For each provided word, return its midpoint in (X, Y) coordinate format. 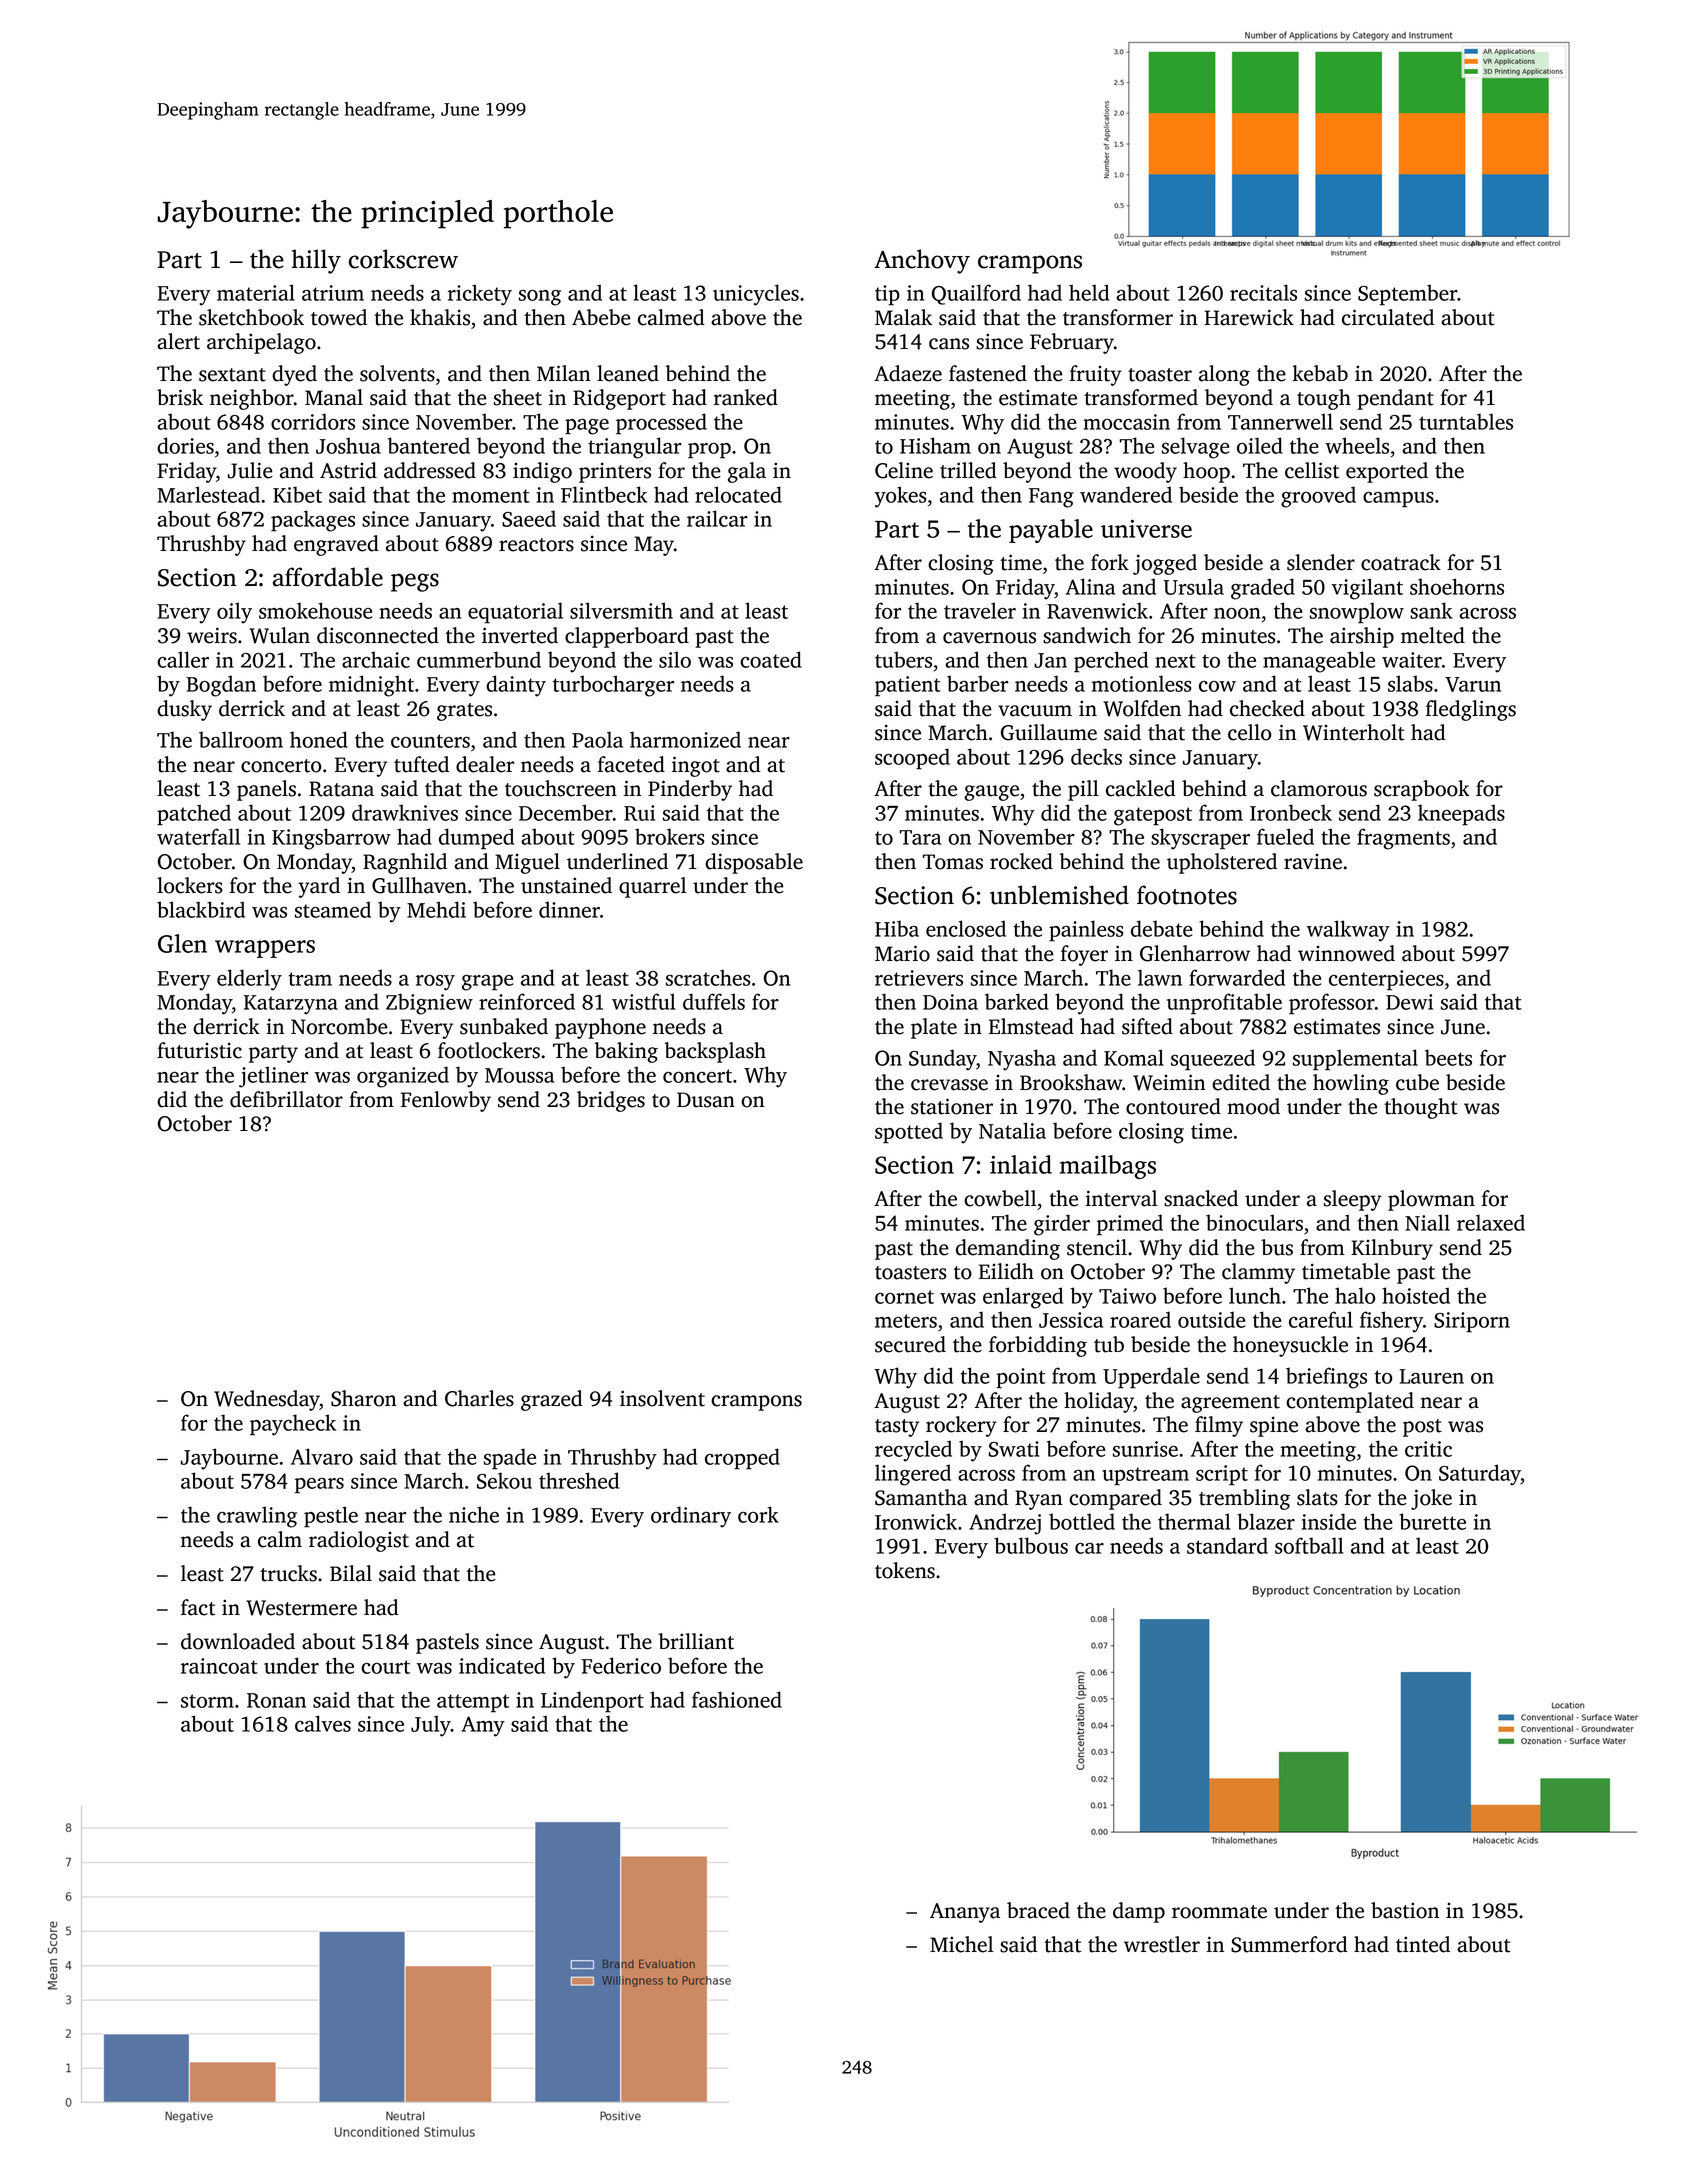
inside (1329, 1521)
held (1089, 292)
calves (323, 1723)
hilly (316, 261)
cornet (904, 1297)
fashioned (737, 1699)
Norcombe (339, 1026)
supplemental (1355, 1060)
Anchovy (922, 261)
